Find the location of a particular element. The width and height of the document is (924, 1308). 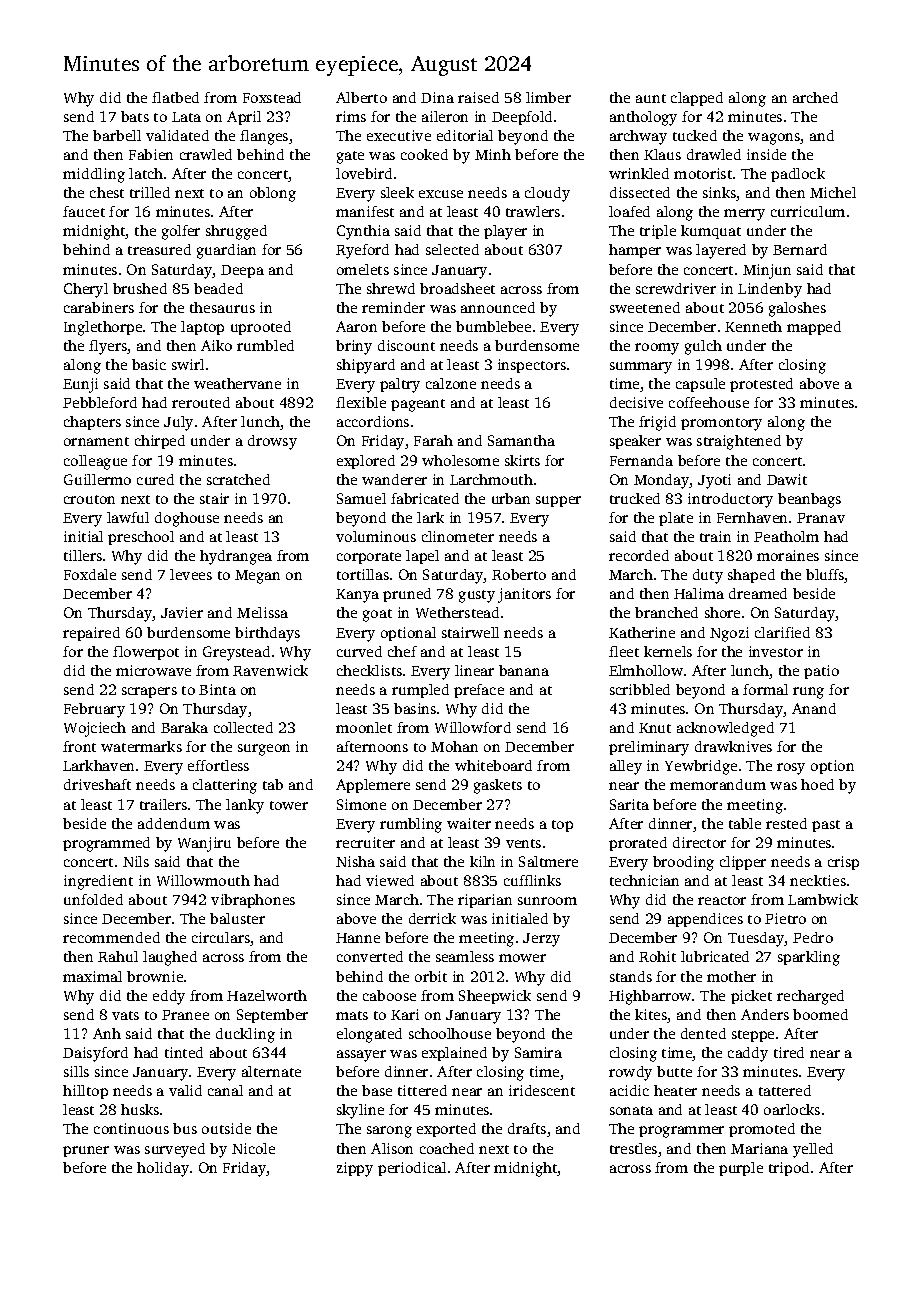

checklists is located at coordinates (369, 670).
